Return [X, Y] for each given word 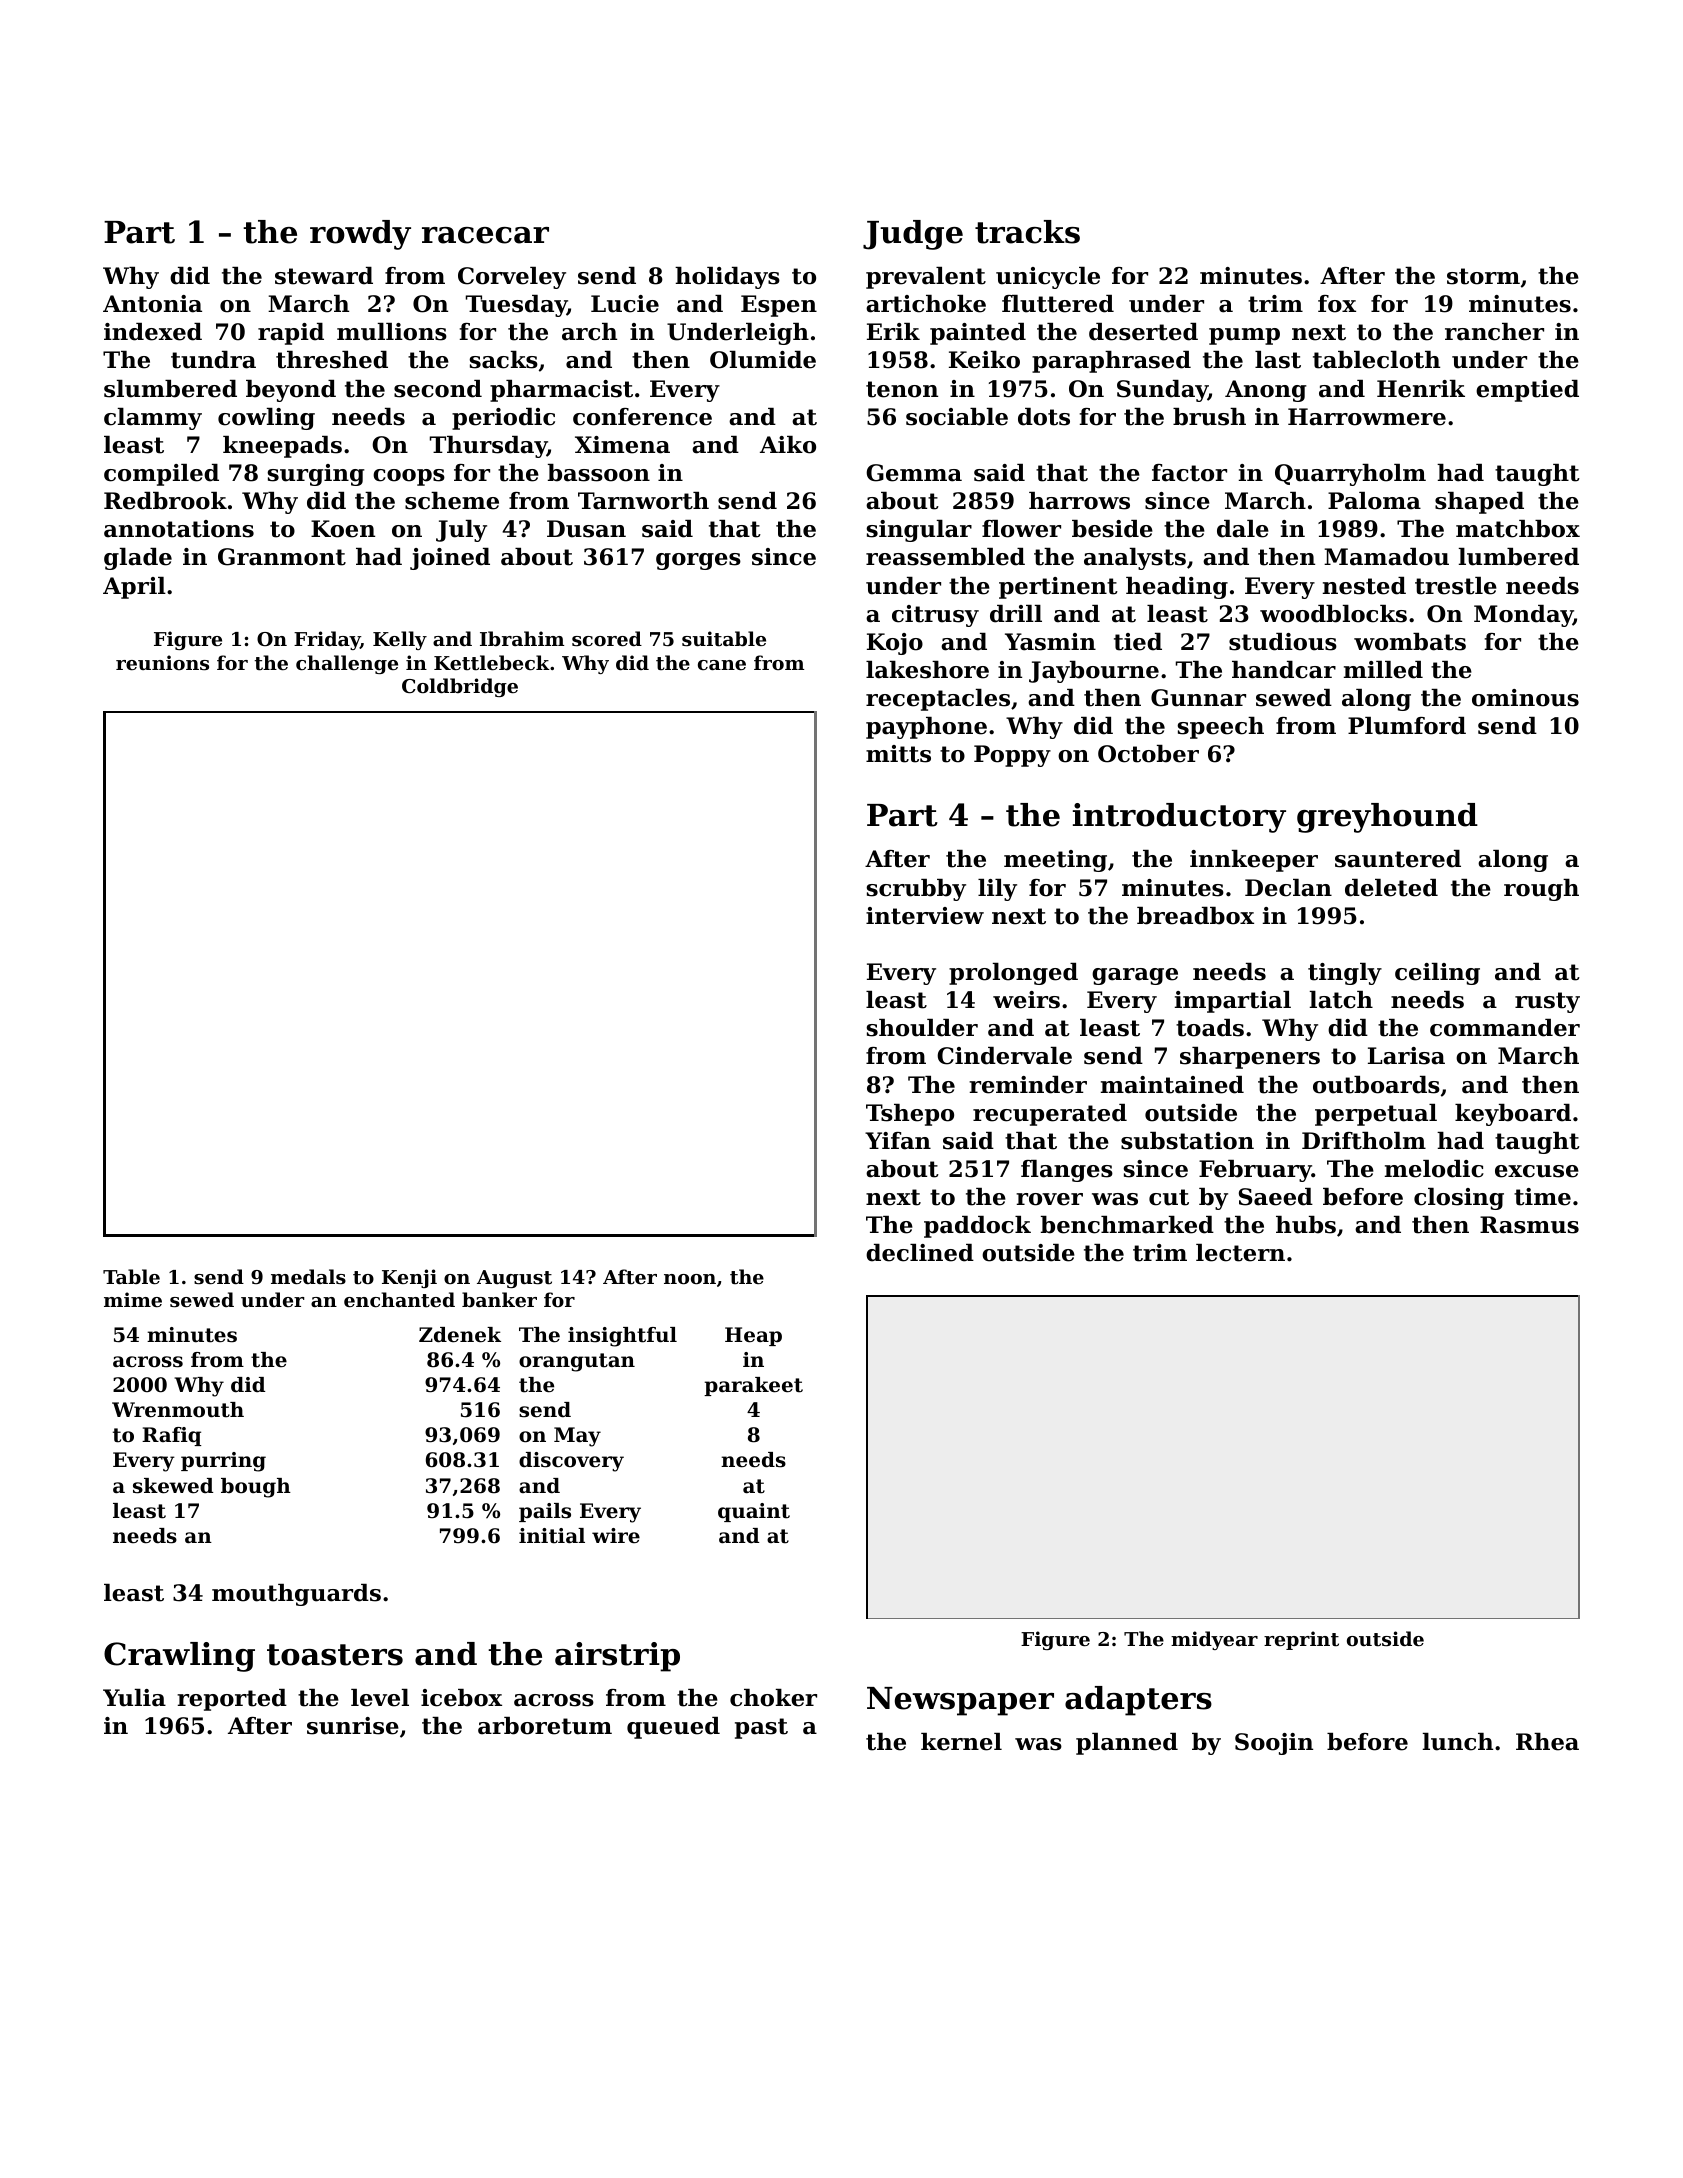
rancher [1494, 332]
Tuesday [516, 306]
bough [256, 1488]
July [461, 531]
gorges [698, 561]
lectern [1240, 1253]
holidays [727, 278]
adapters [1138, 1701]
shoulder [922, 1028]
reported [232, 1700]
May [577, 1437]
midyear [1214, 1640]
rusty [1547, 1002]
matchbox [1518, 529]
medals [308, 1277]
